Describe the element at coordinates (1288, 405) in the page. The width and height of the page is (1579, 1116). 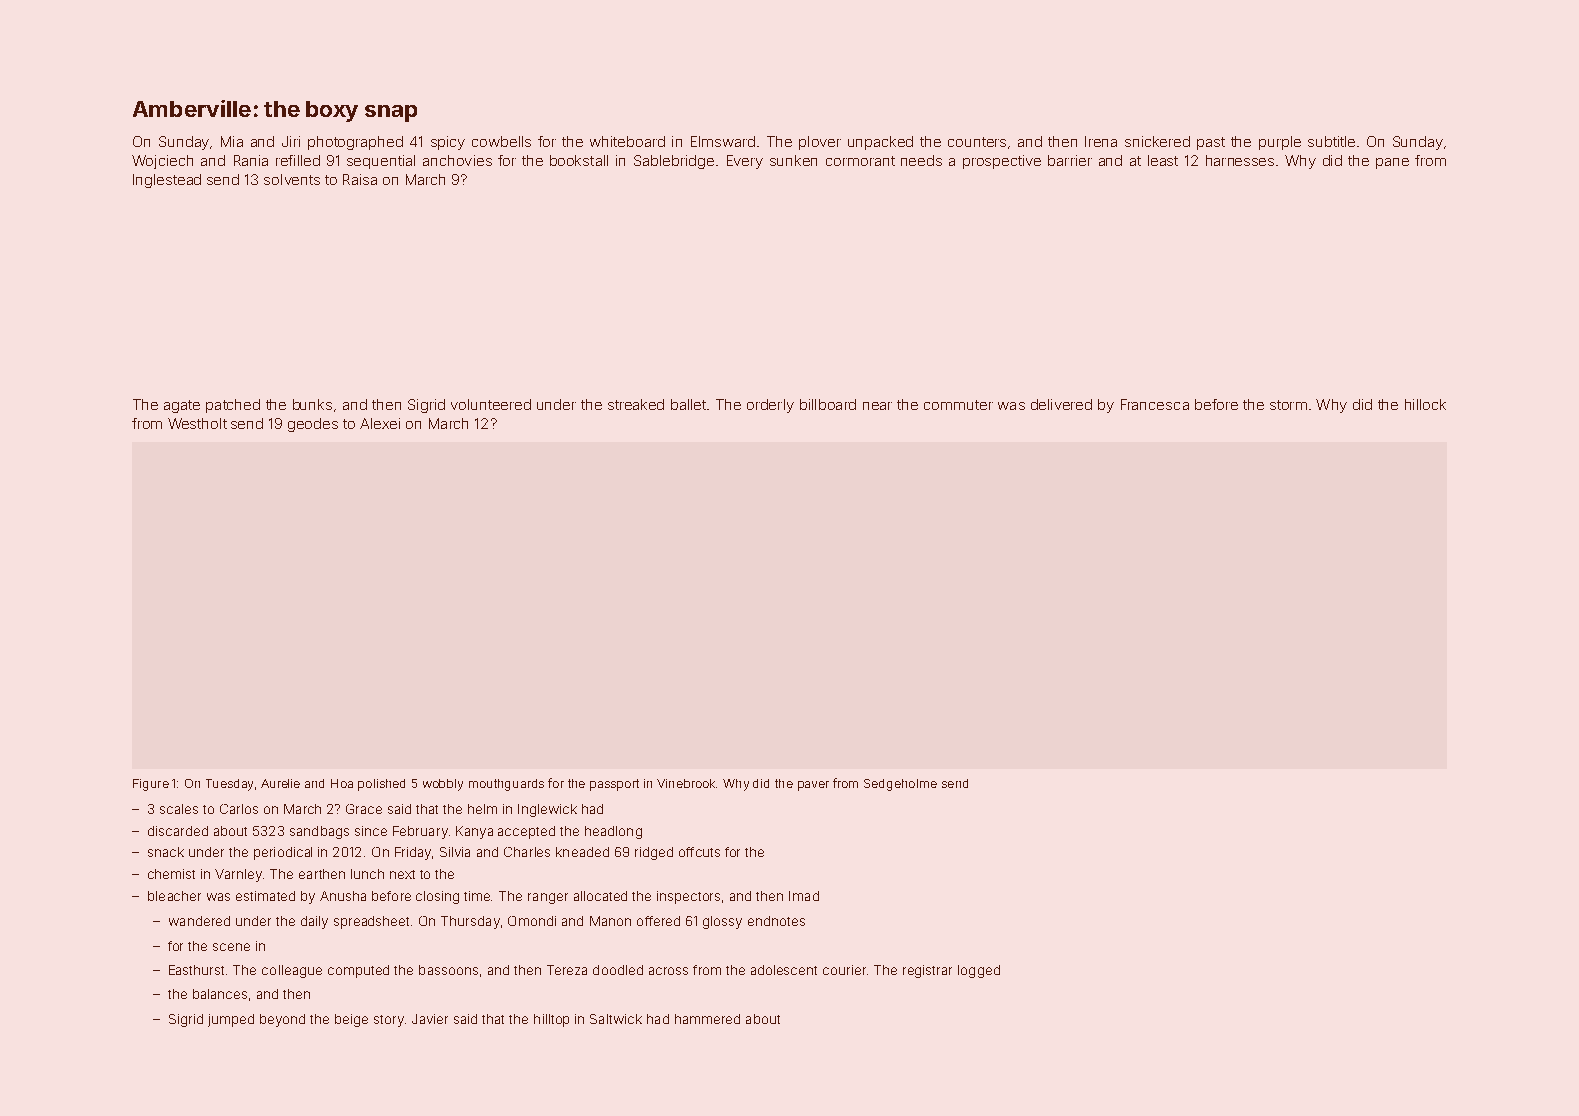
I see `storm` at that location.
